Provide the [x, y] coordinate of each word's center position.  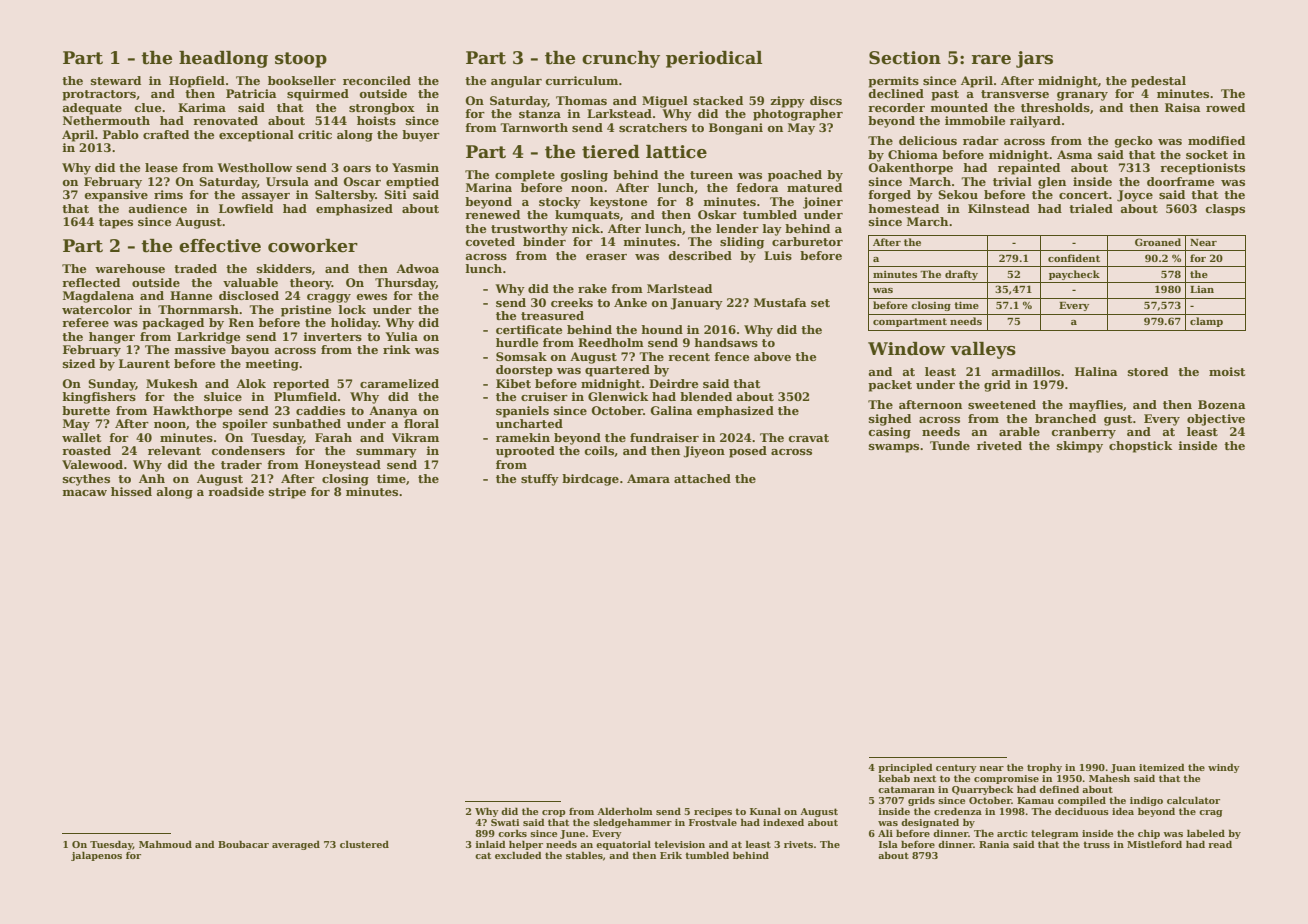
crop [554, 813]
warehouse [130, 268]
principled [905, 768]
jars [1034, 59]
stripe [287, 493]
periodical [714, 59]
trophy [1044, 768]
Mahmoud [165, 844]
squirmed [318, 95]
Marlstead [679, 288]
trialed [1091, 208]
